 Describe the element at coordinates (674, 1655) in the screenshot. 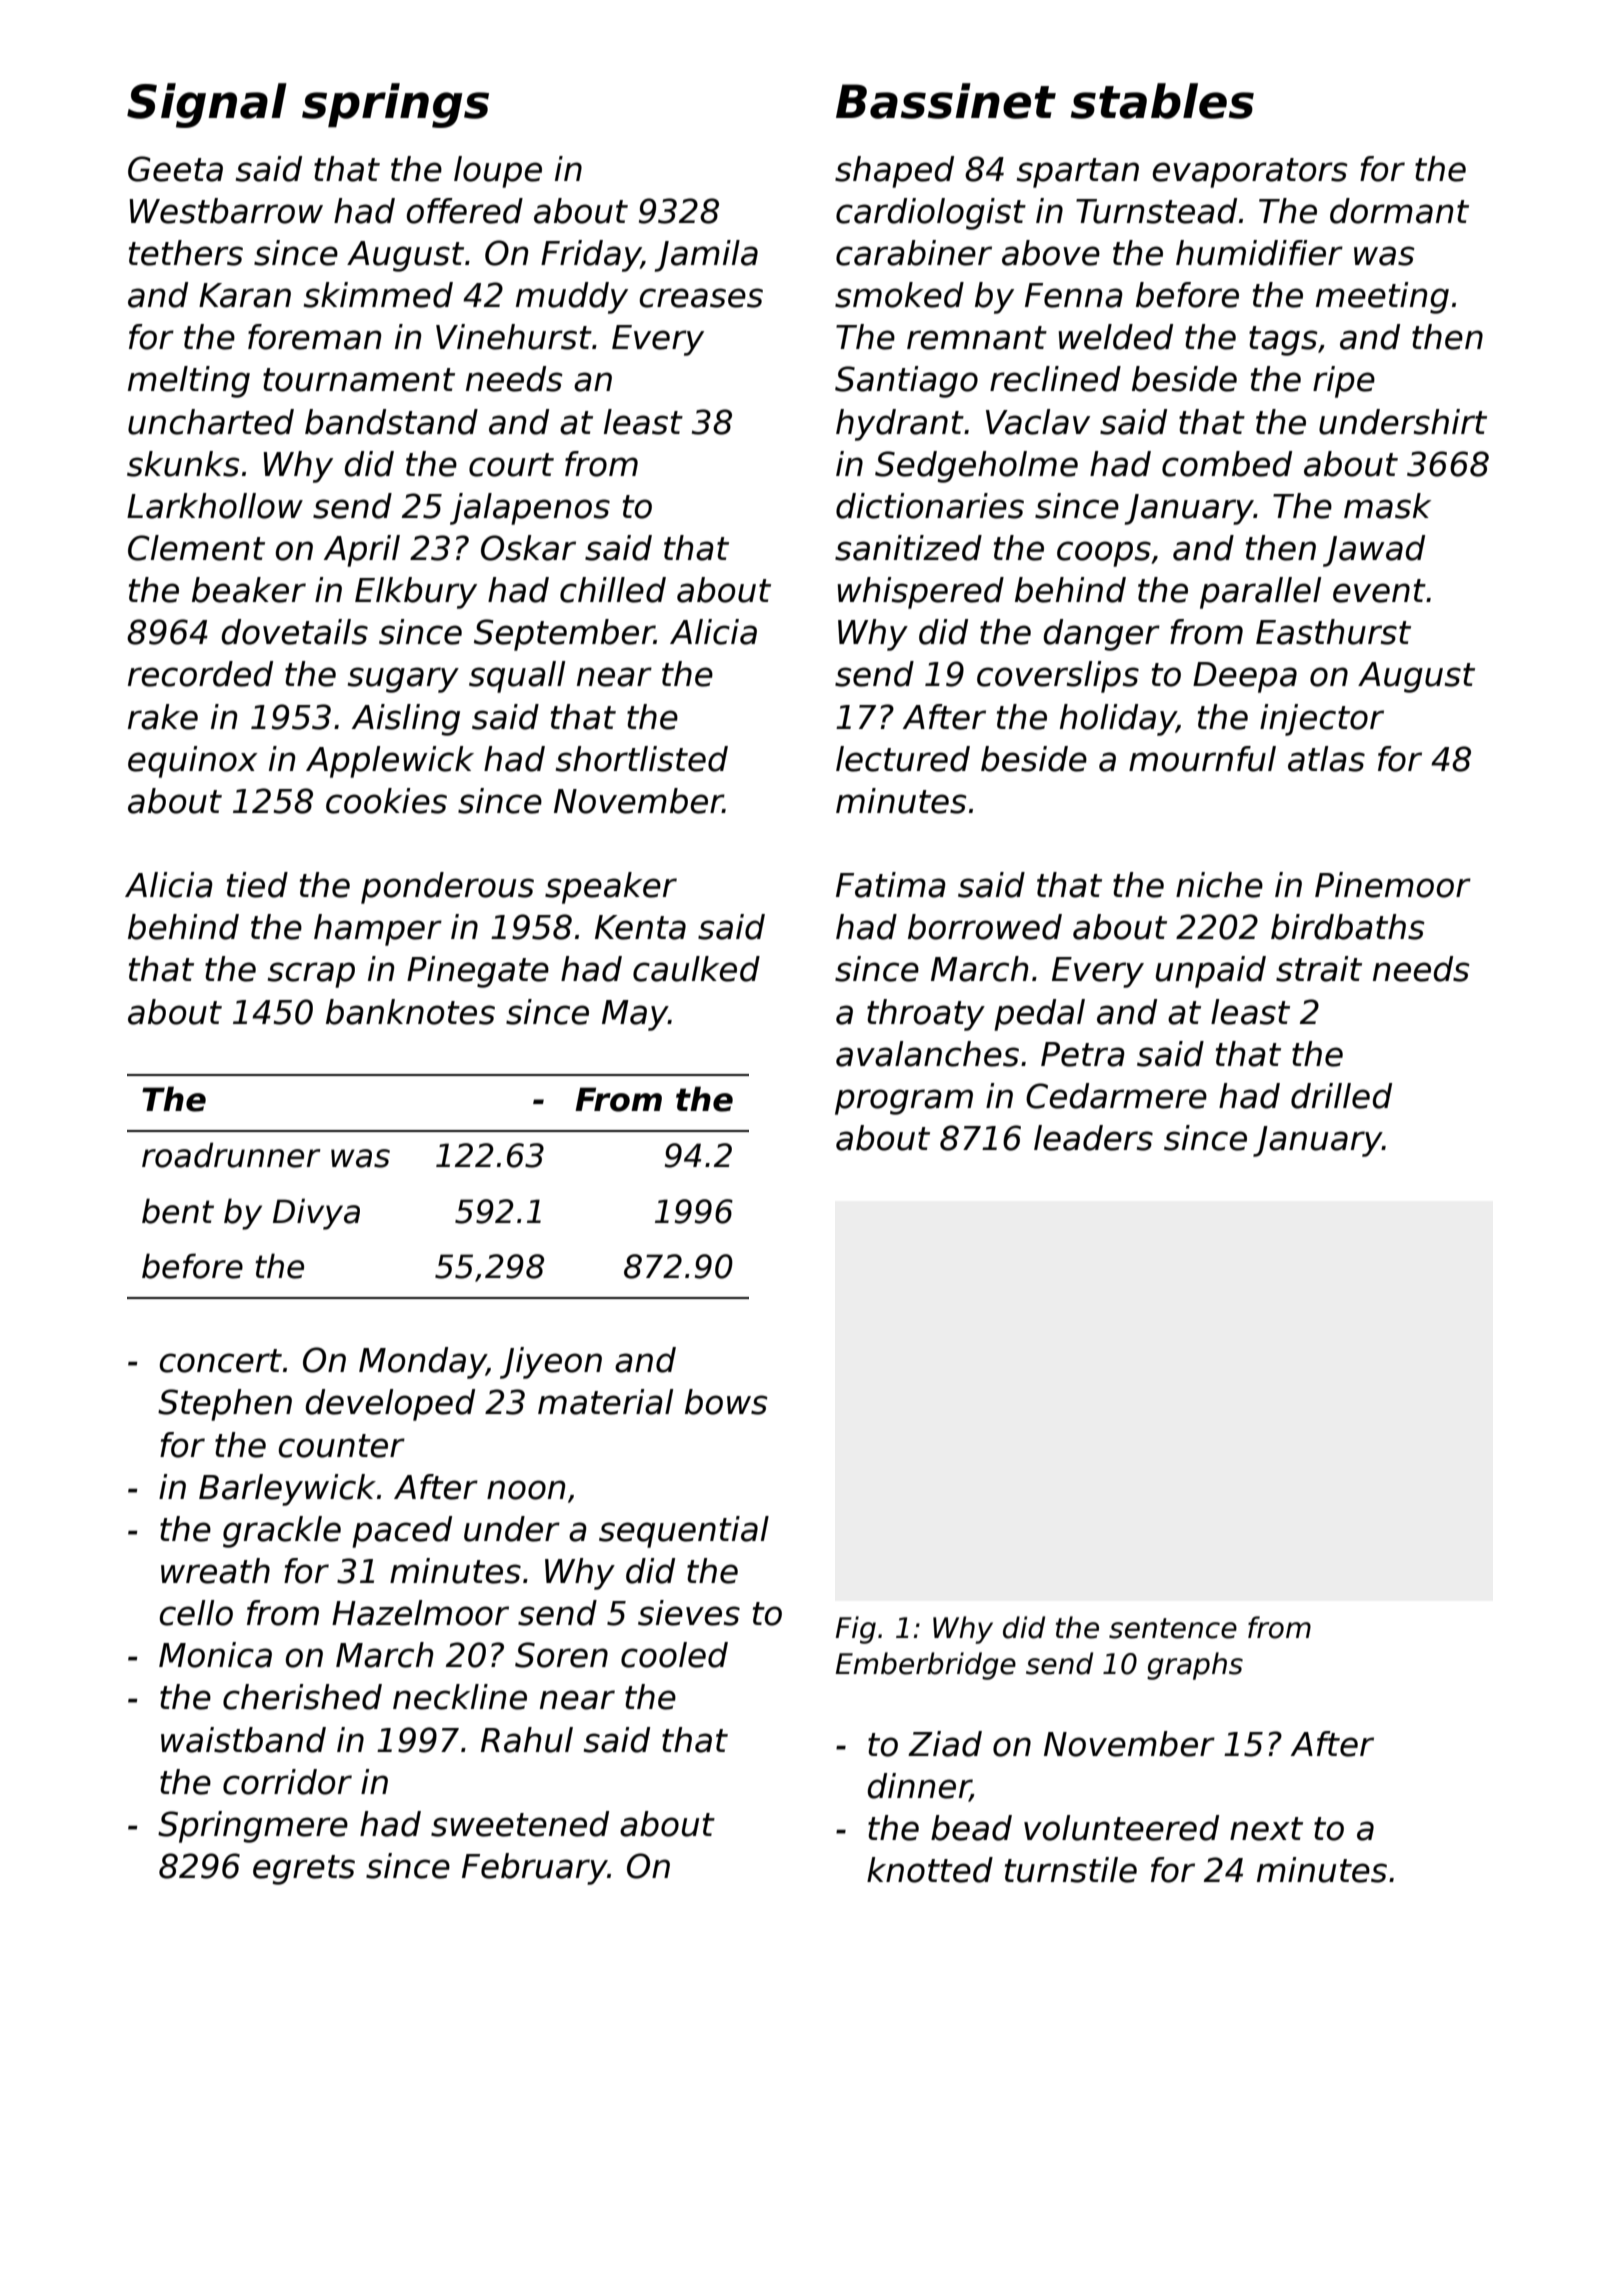

I see `cooled` at that location.
